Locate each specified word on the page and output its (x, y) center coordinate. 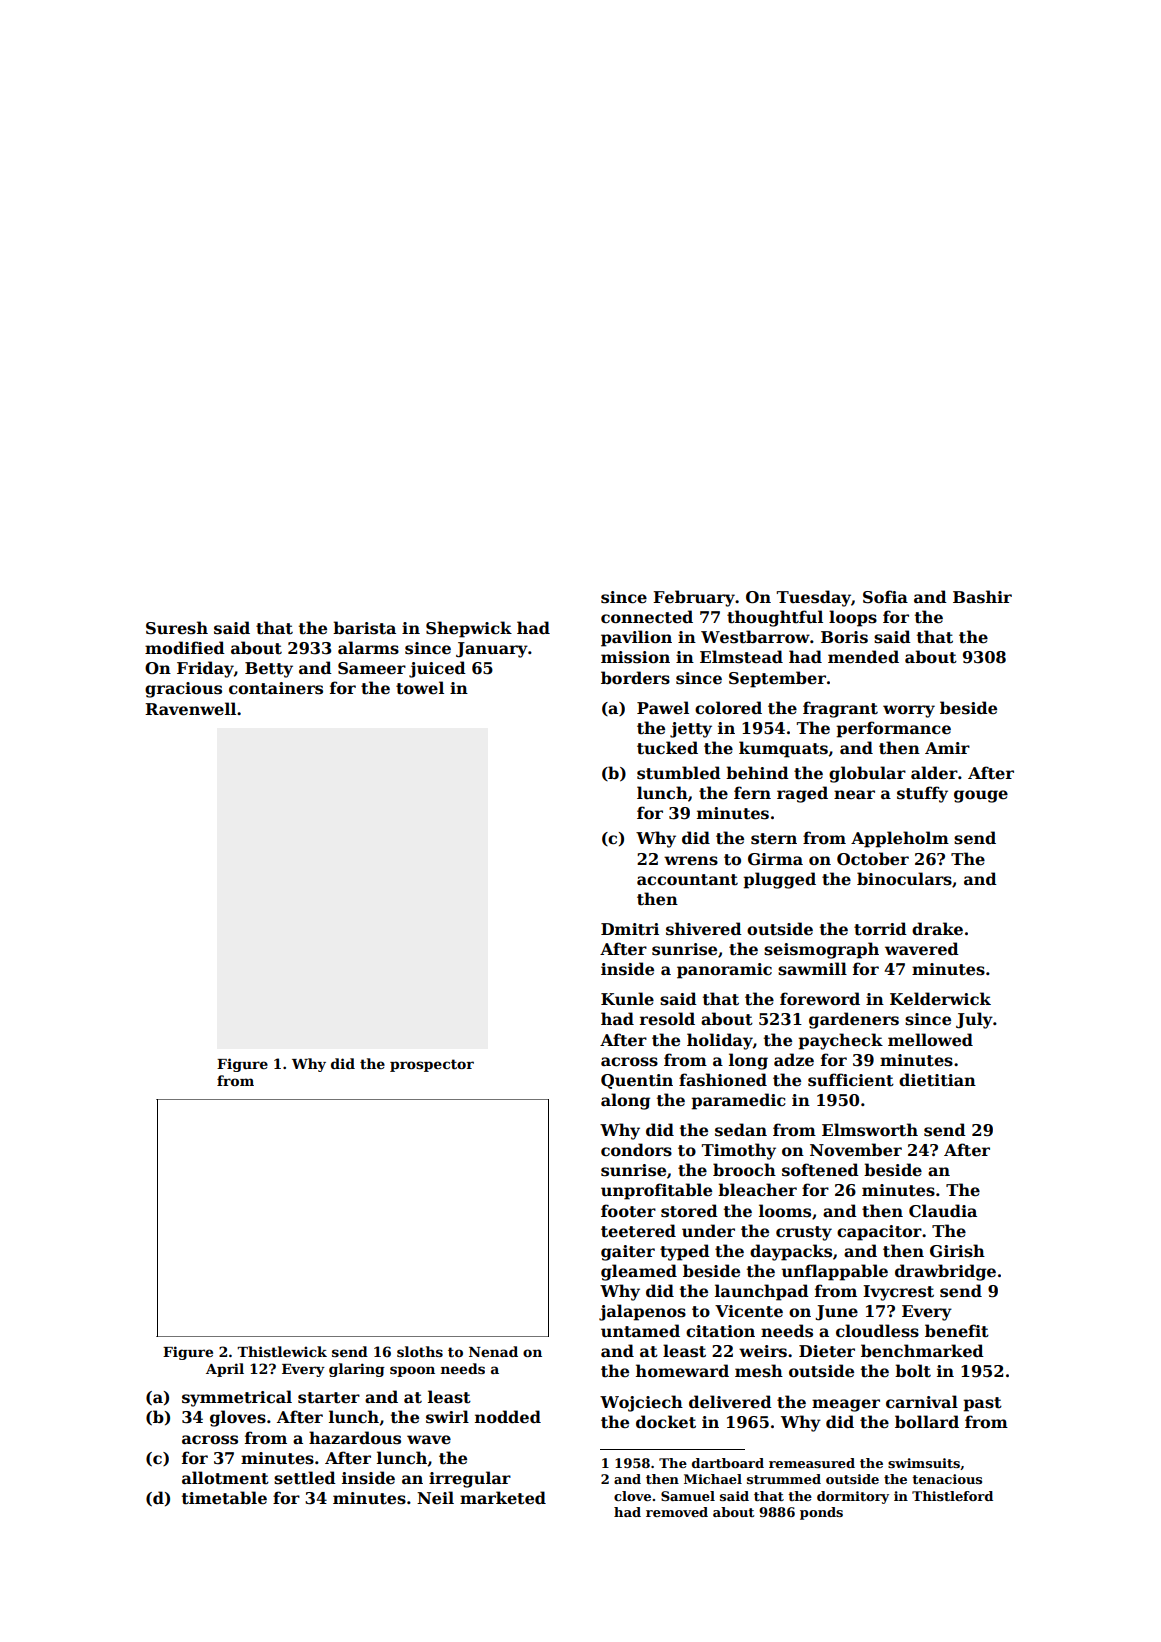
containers (276, 688)
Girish (957, 1251)
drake (937, 929)
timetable (224, 1498)
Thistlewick (282, 1351)
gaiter (628, 1253)
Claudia (943, 1211)
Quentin (637, 1081)
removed (677, 1512)
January (492, 650)
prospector (432, 1065)
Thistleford (952, 1496)
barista (364, 628)
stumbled (679, 773)
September (777, 679)
